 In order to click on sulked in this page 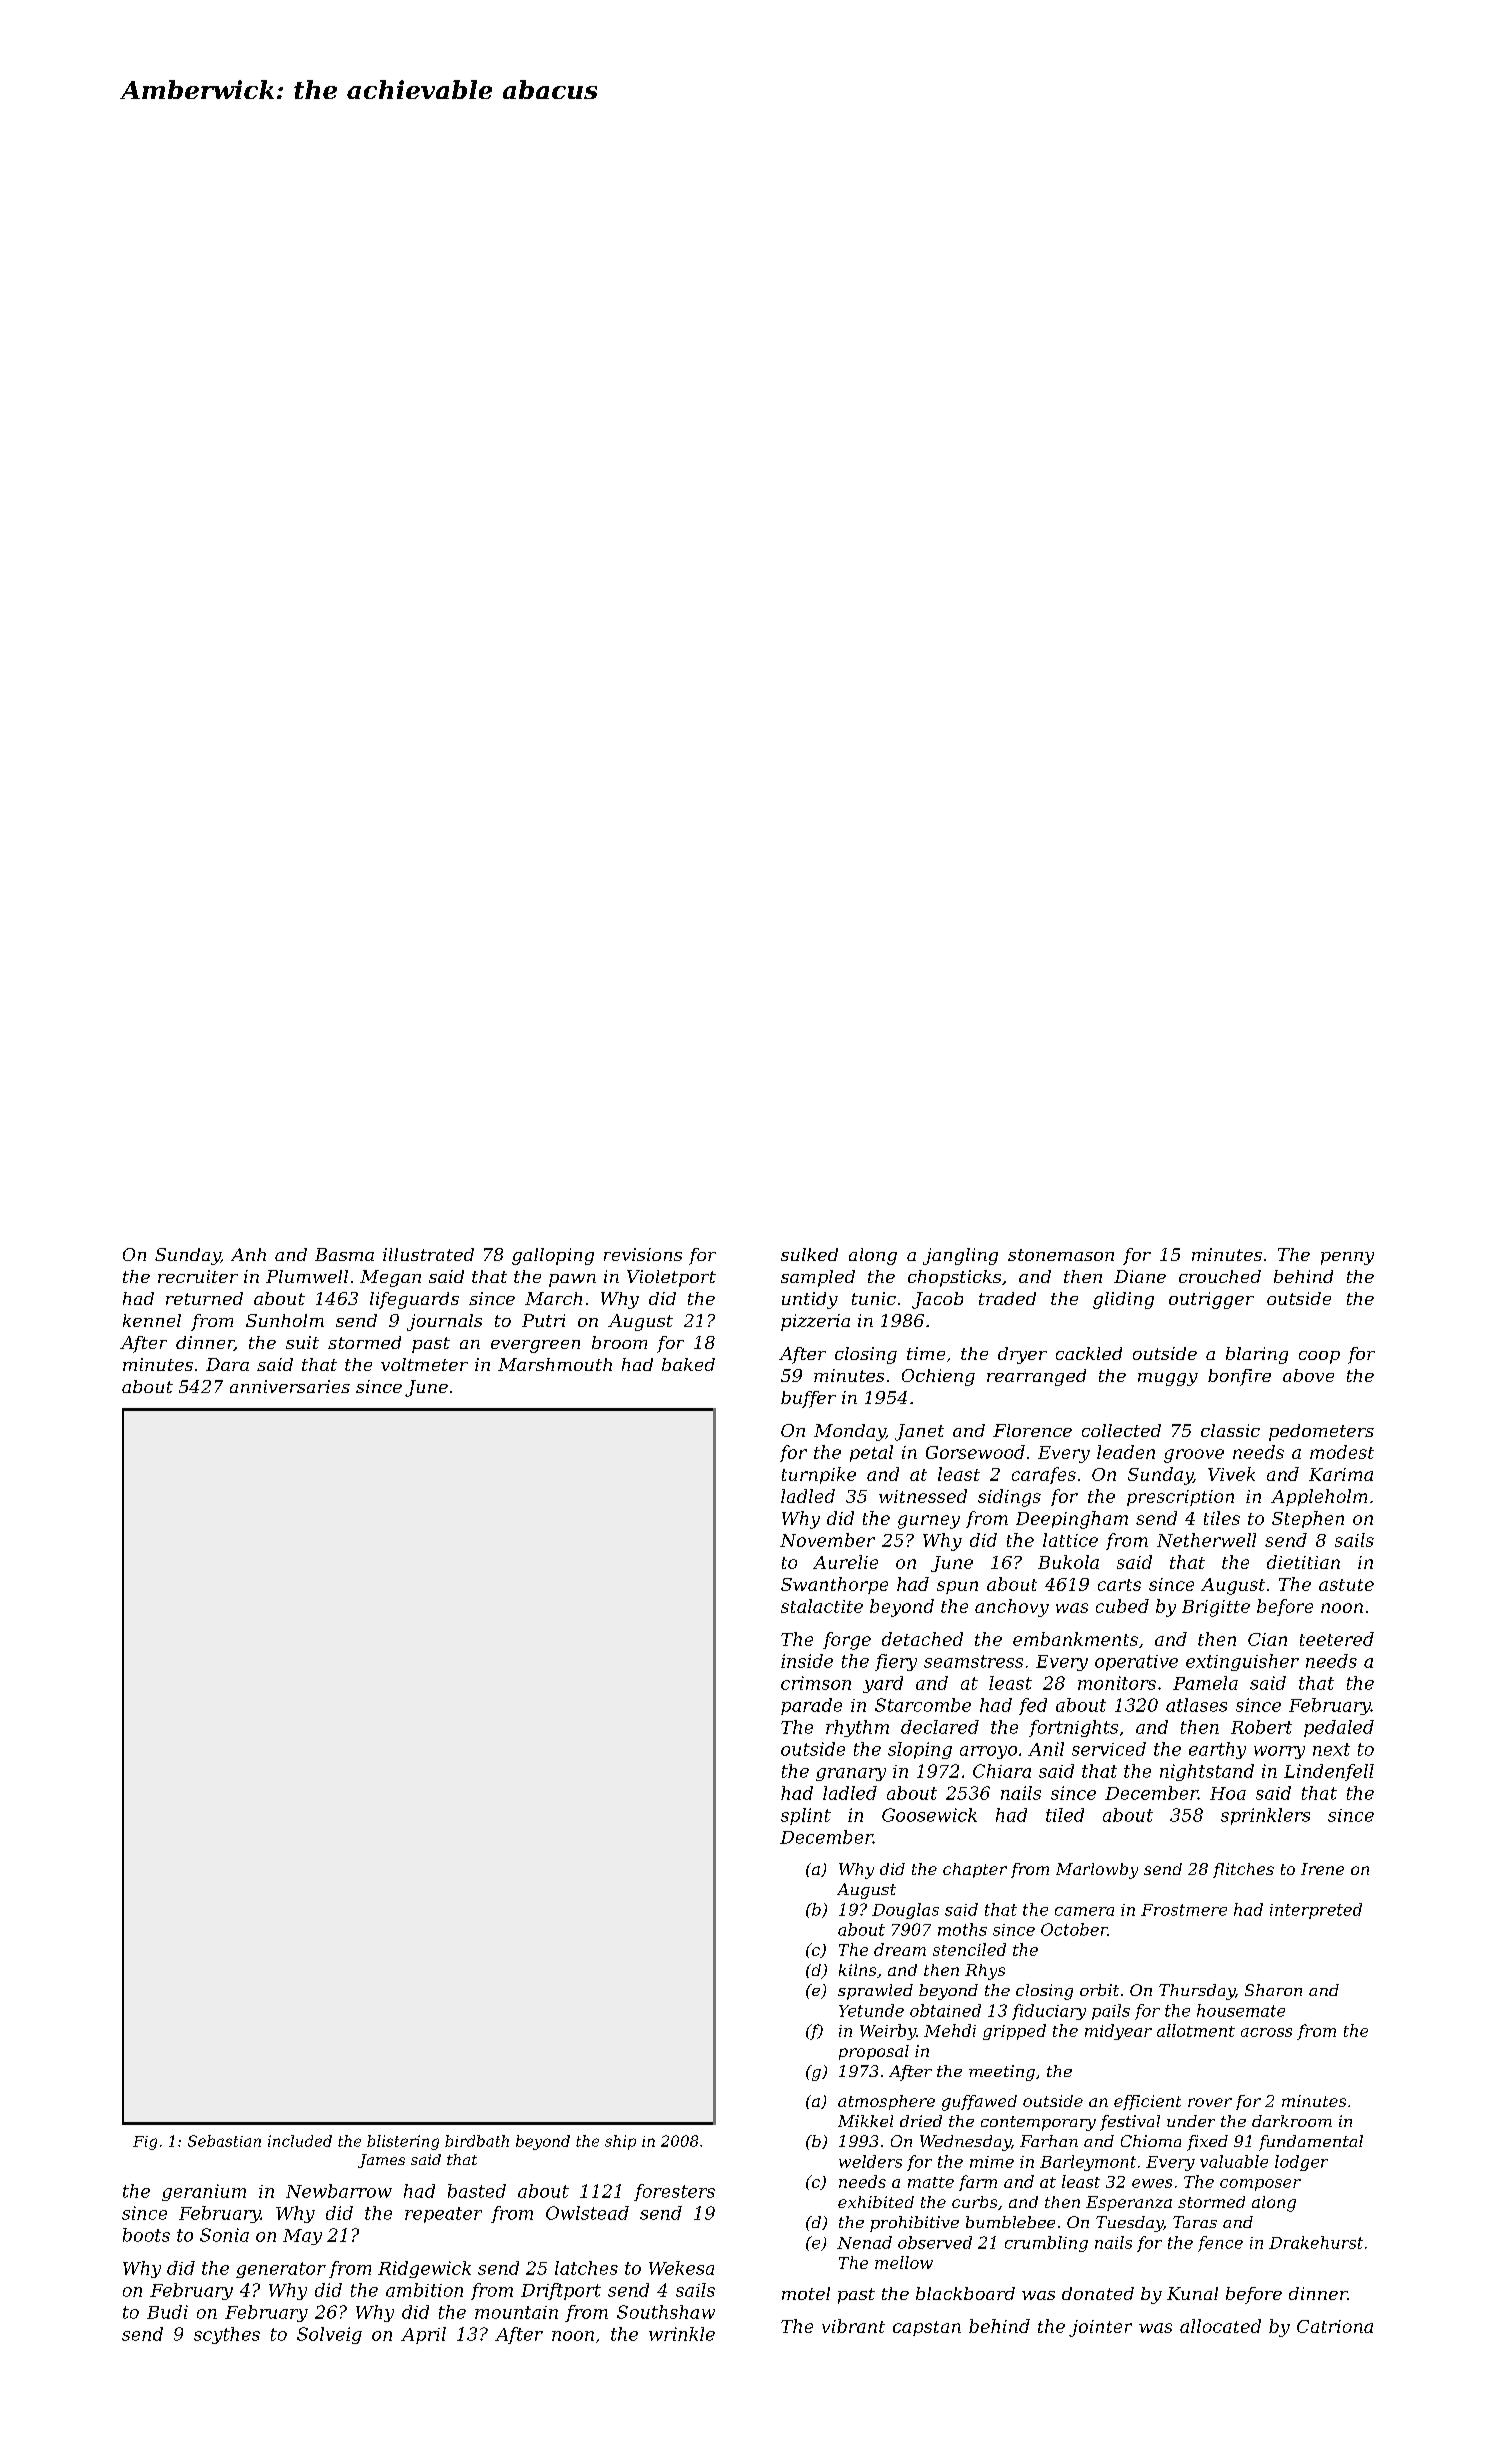, I will do `click(809, 1254)`.
